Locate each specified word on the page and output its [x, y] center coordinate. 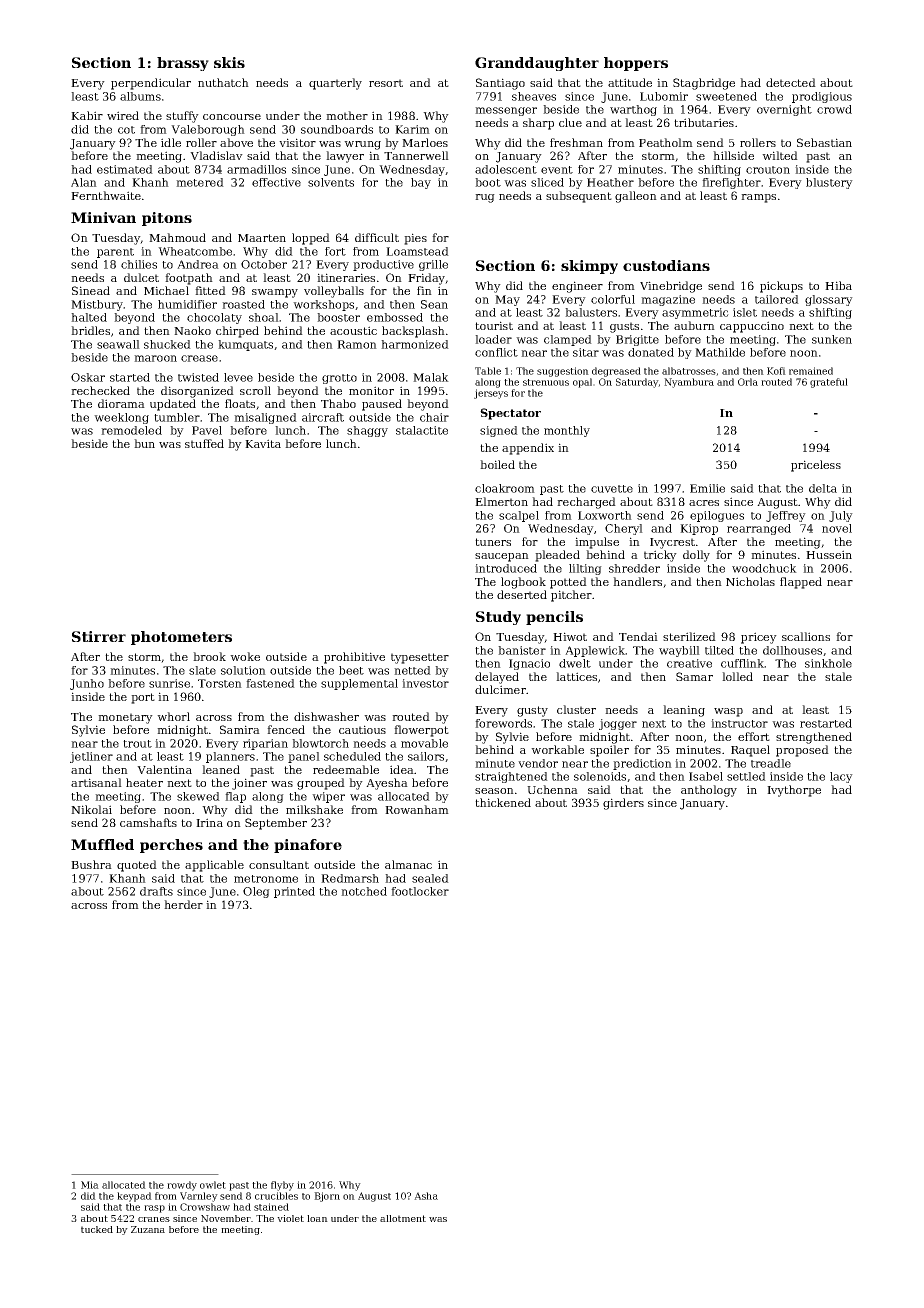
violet [290, 1218]
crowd [834, 109]
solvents [331, 182]
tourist [494, 325]
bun [144, 443]
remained [811, 371]
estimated [125, 169]
